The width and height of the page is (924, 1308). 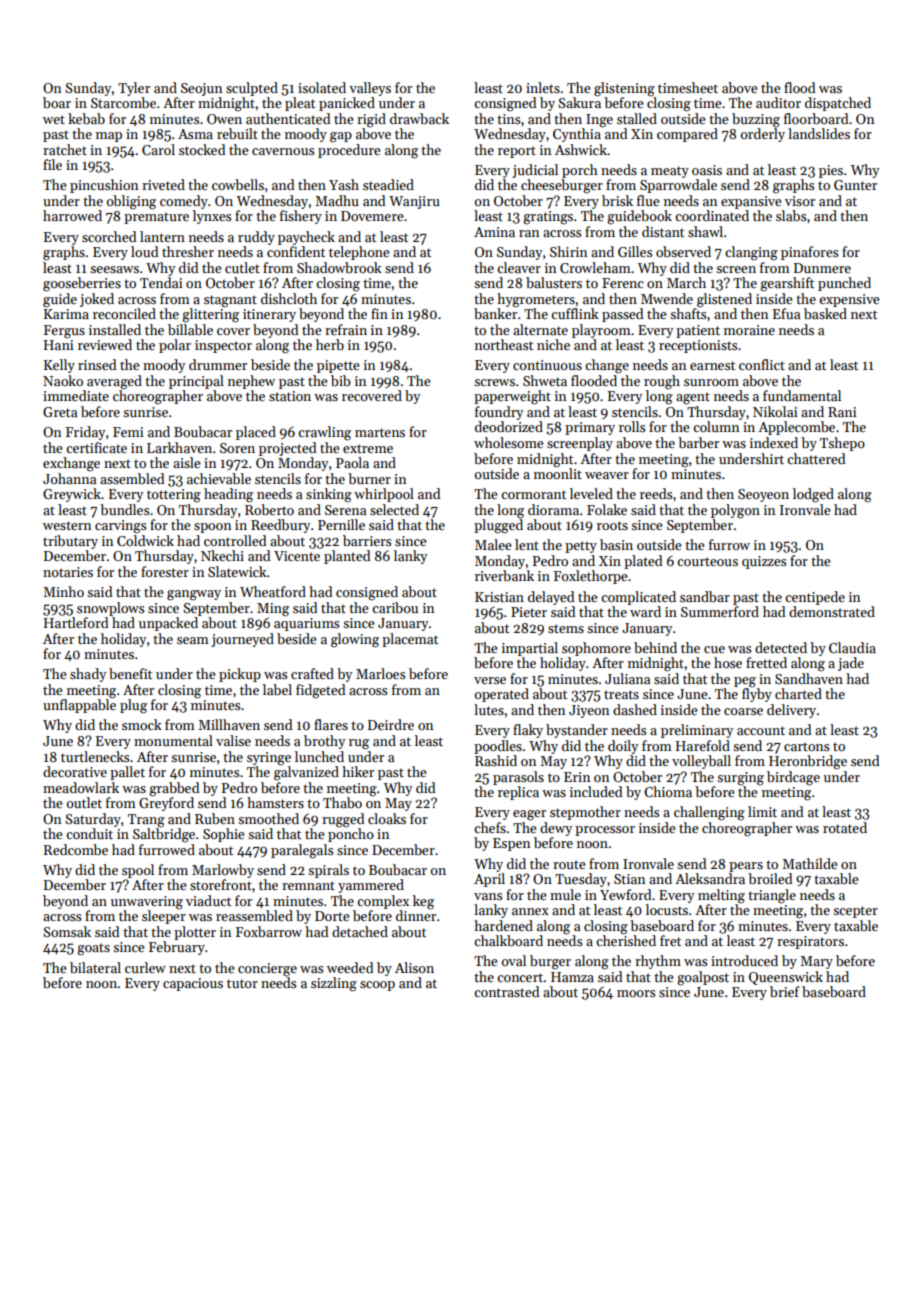 I want to click on auditor, so click(x=778, y=102).
